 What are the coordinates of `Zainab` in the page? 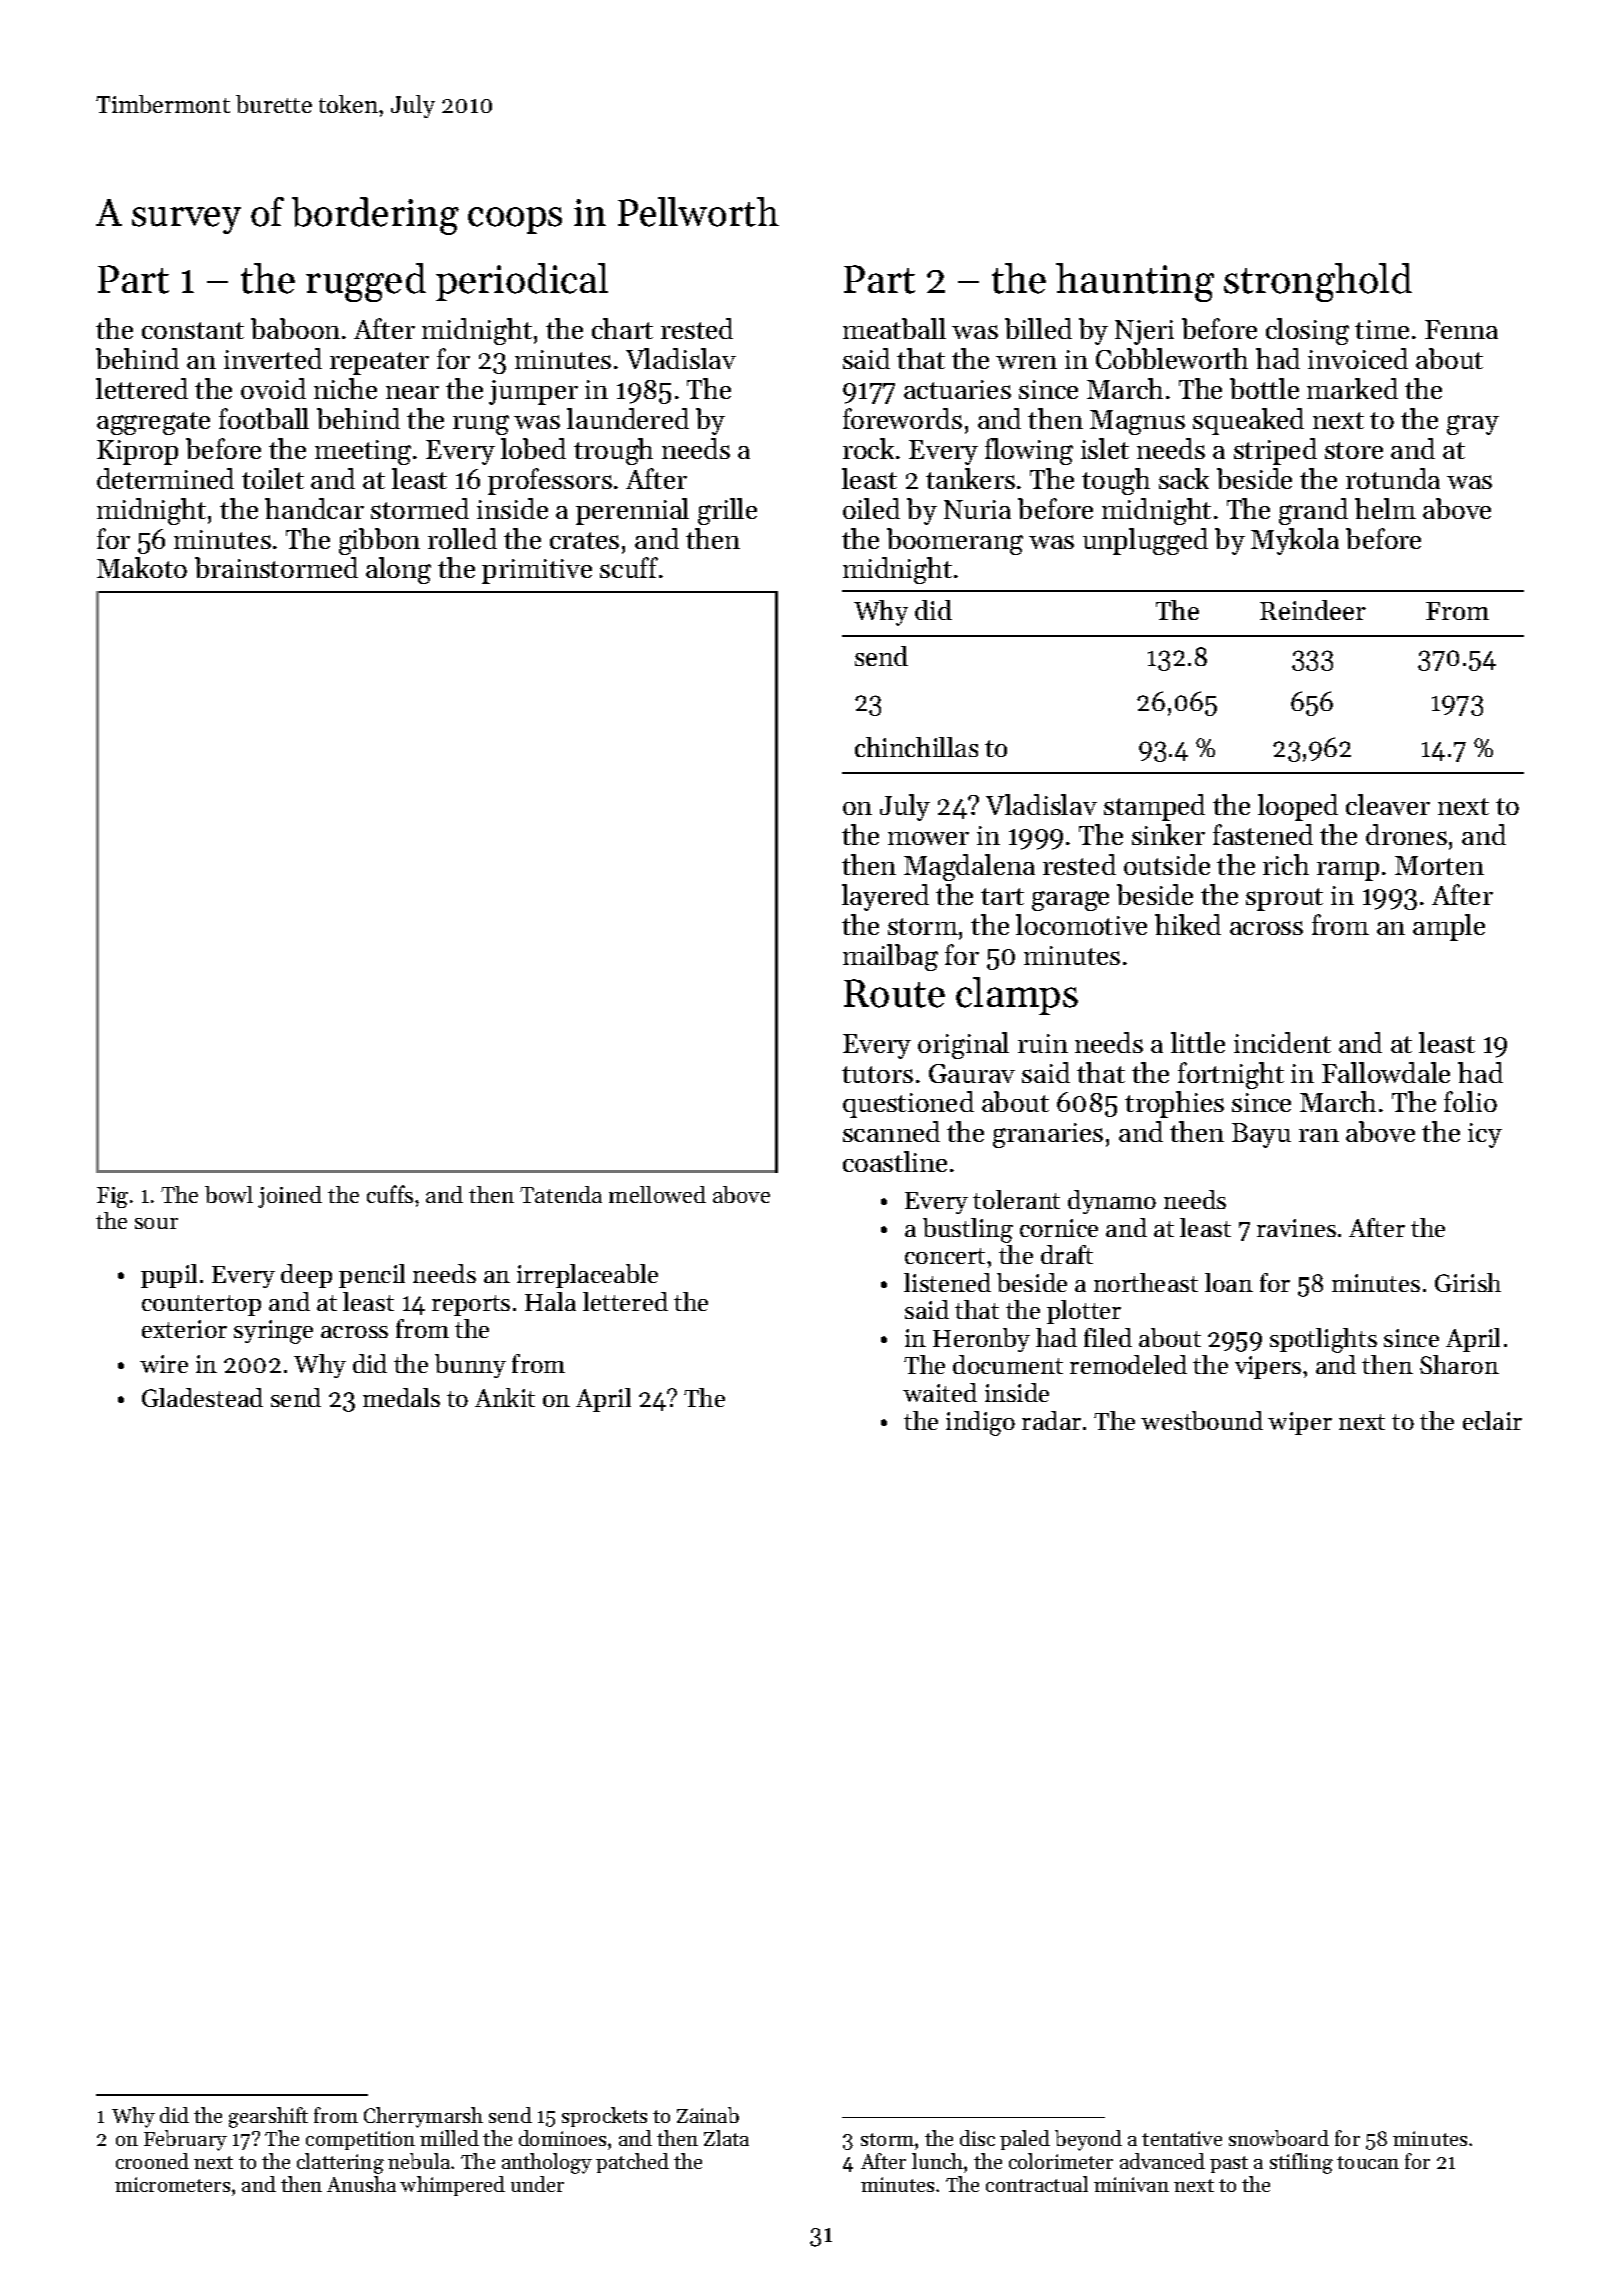 It's located at (708, 2115).
